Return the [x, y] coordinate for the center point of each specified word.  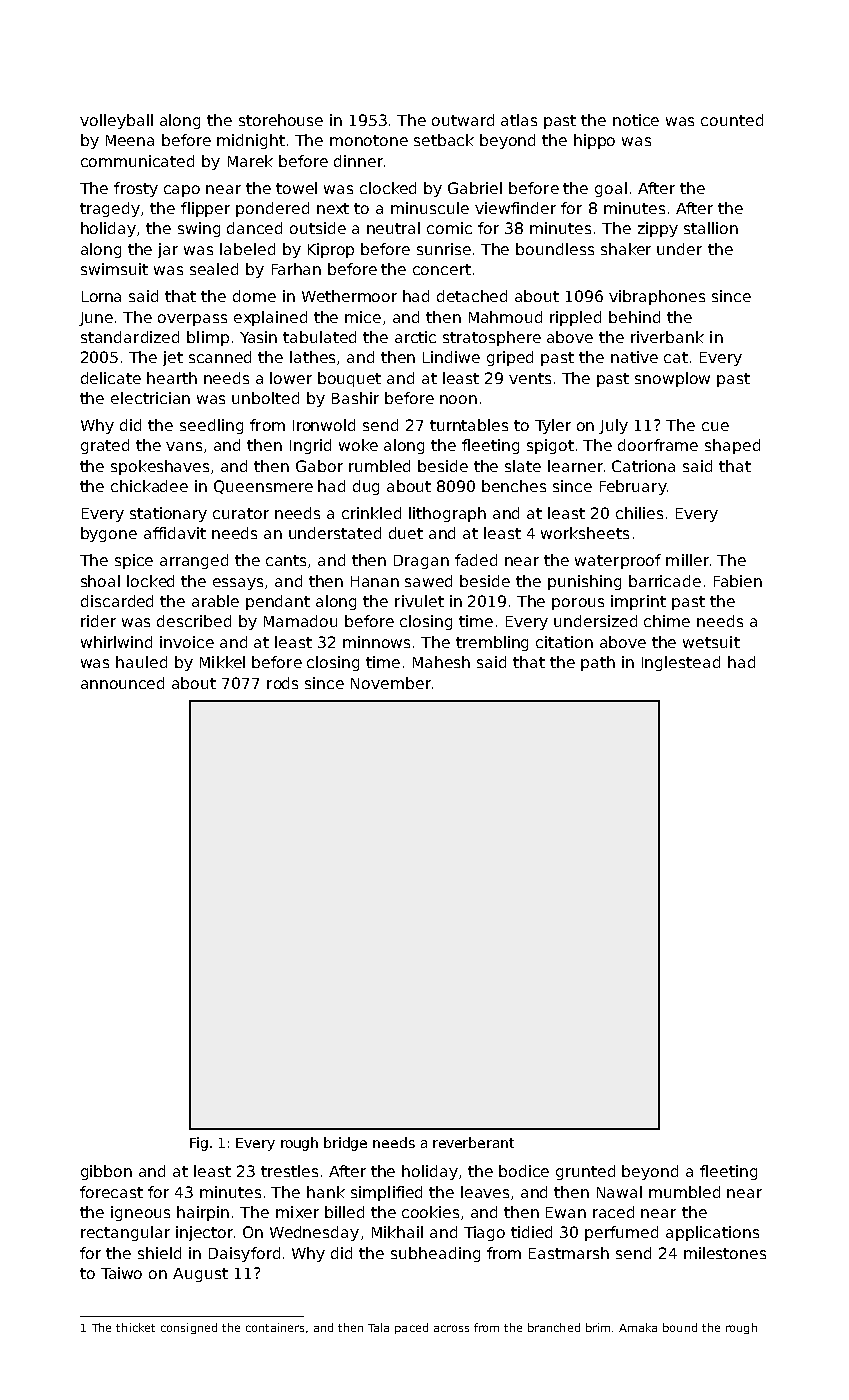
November [391, 683]
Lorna [101, 296]
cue [715, 426]
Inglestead [681, 663]
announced [122, 683]
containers [275, 1327]
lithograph [447, 514]
